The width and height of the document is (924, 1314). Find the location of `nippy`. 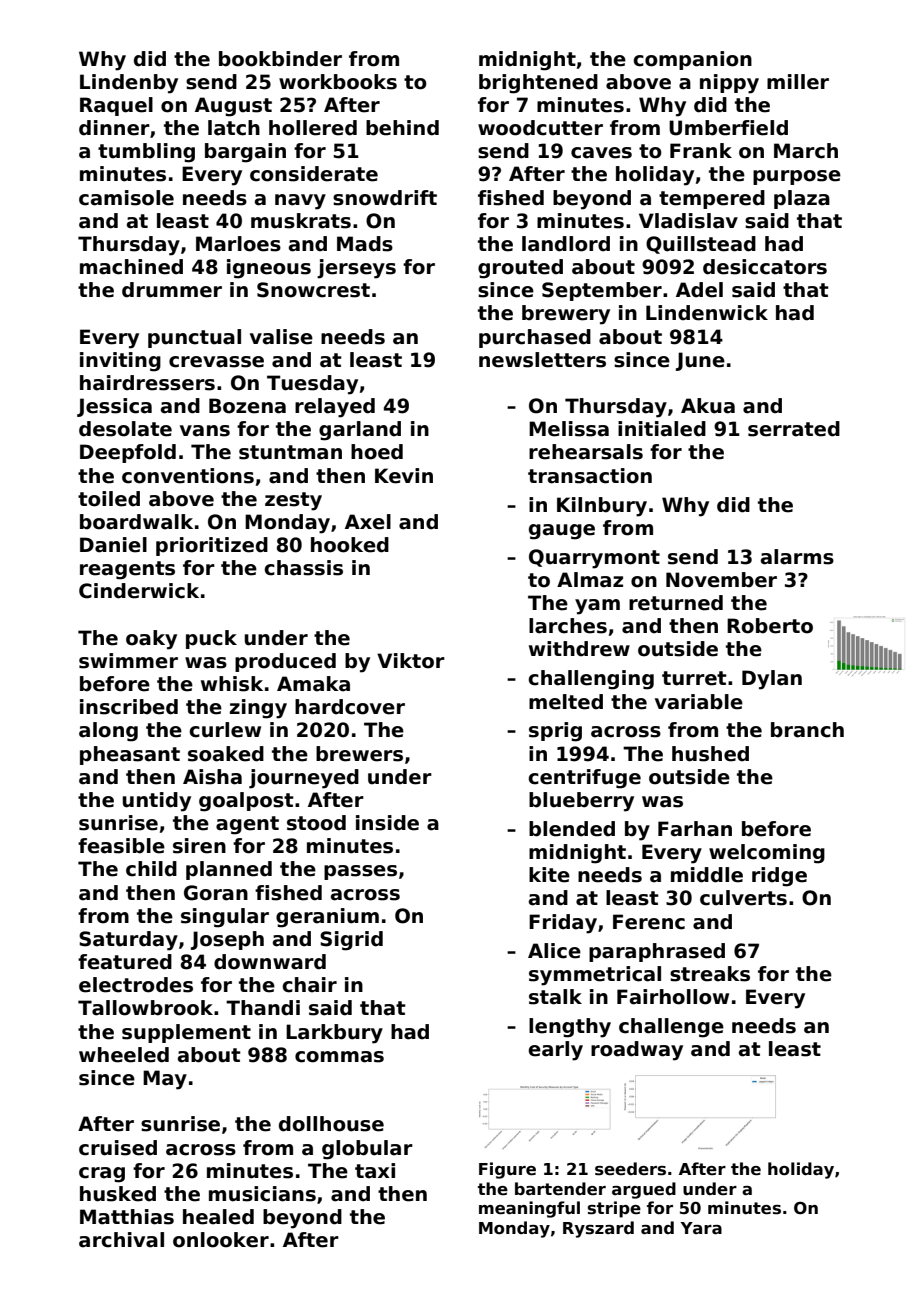

nippy is located at coordinates (729, 84).
